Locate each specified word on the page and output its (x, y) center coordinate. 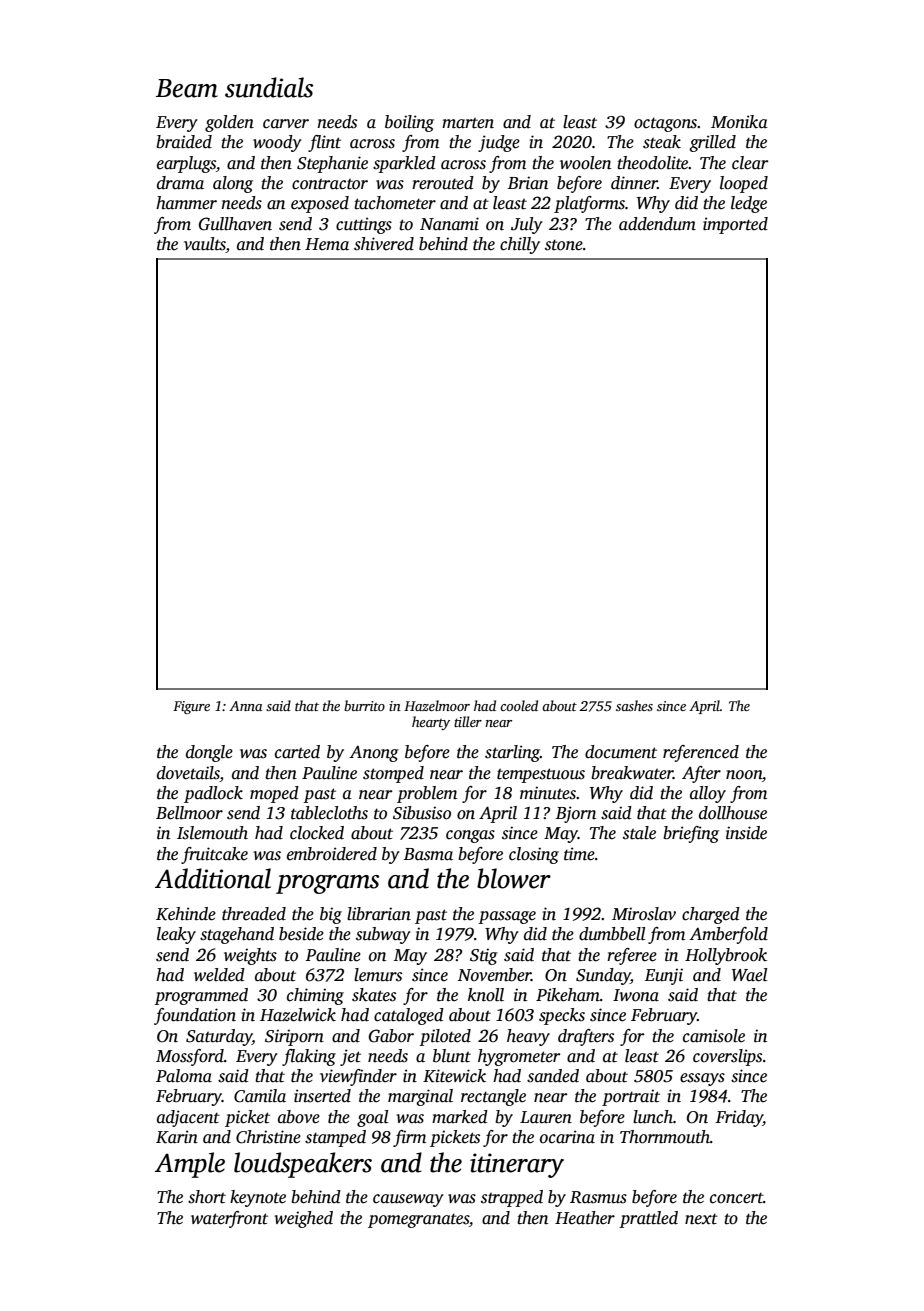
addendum (657, 224)
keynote (258, 1198)
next (701, 1219)
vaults (205, 244)
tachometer (395, 203)
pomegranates (418, 1220)
